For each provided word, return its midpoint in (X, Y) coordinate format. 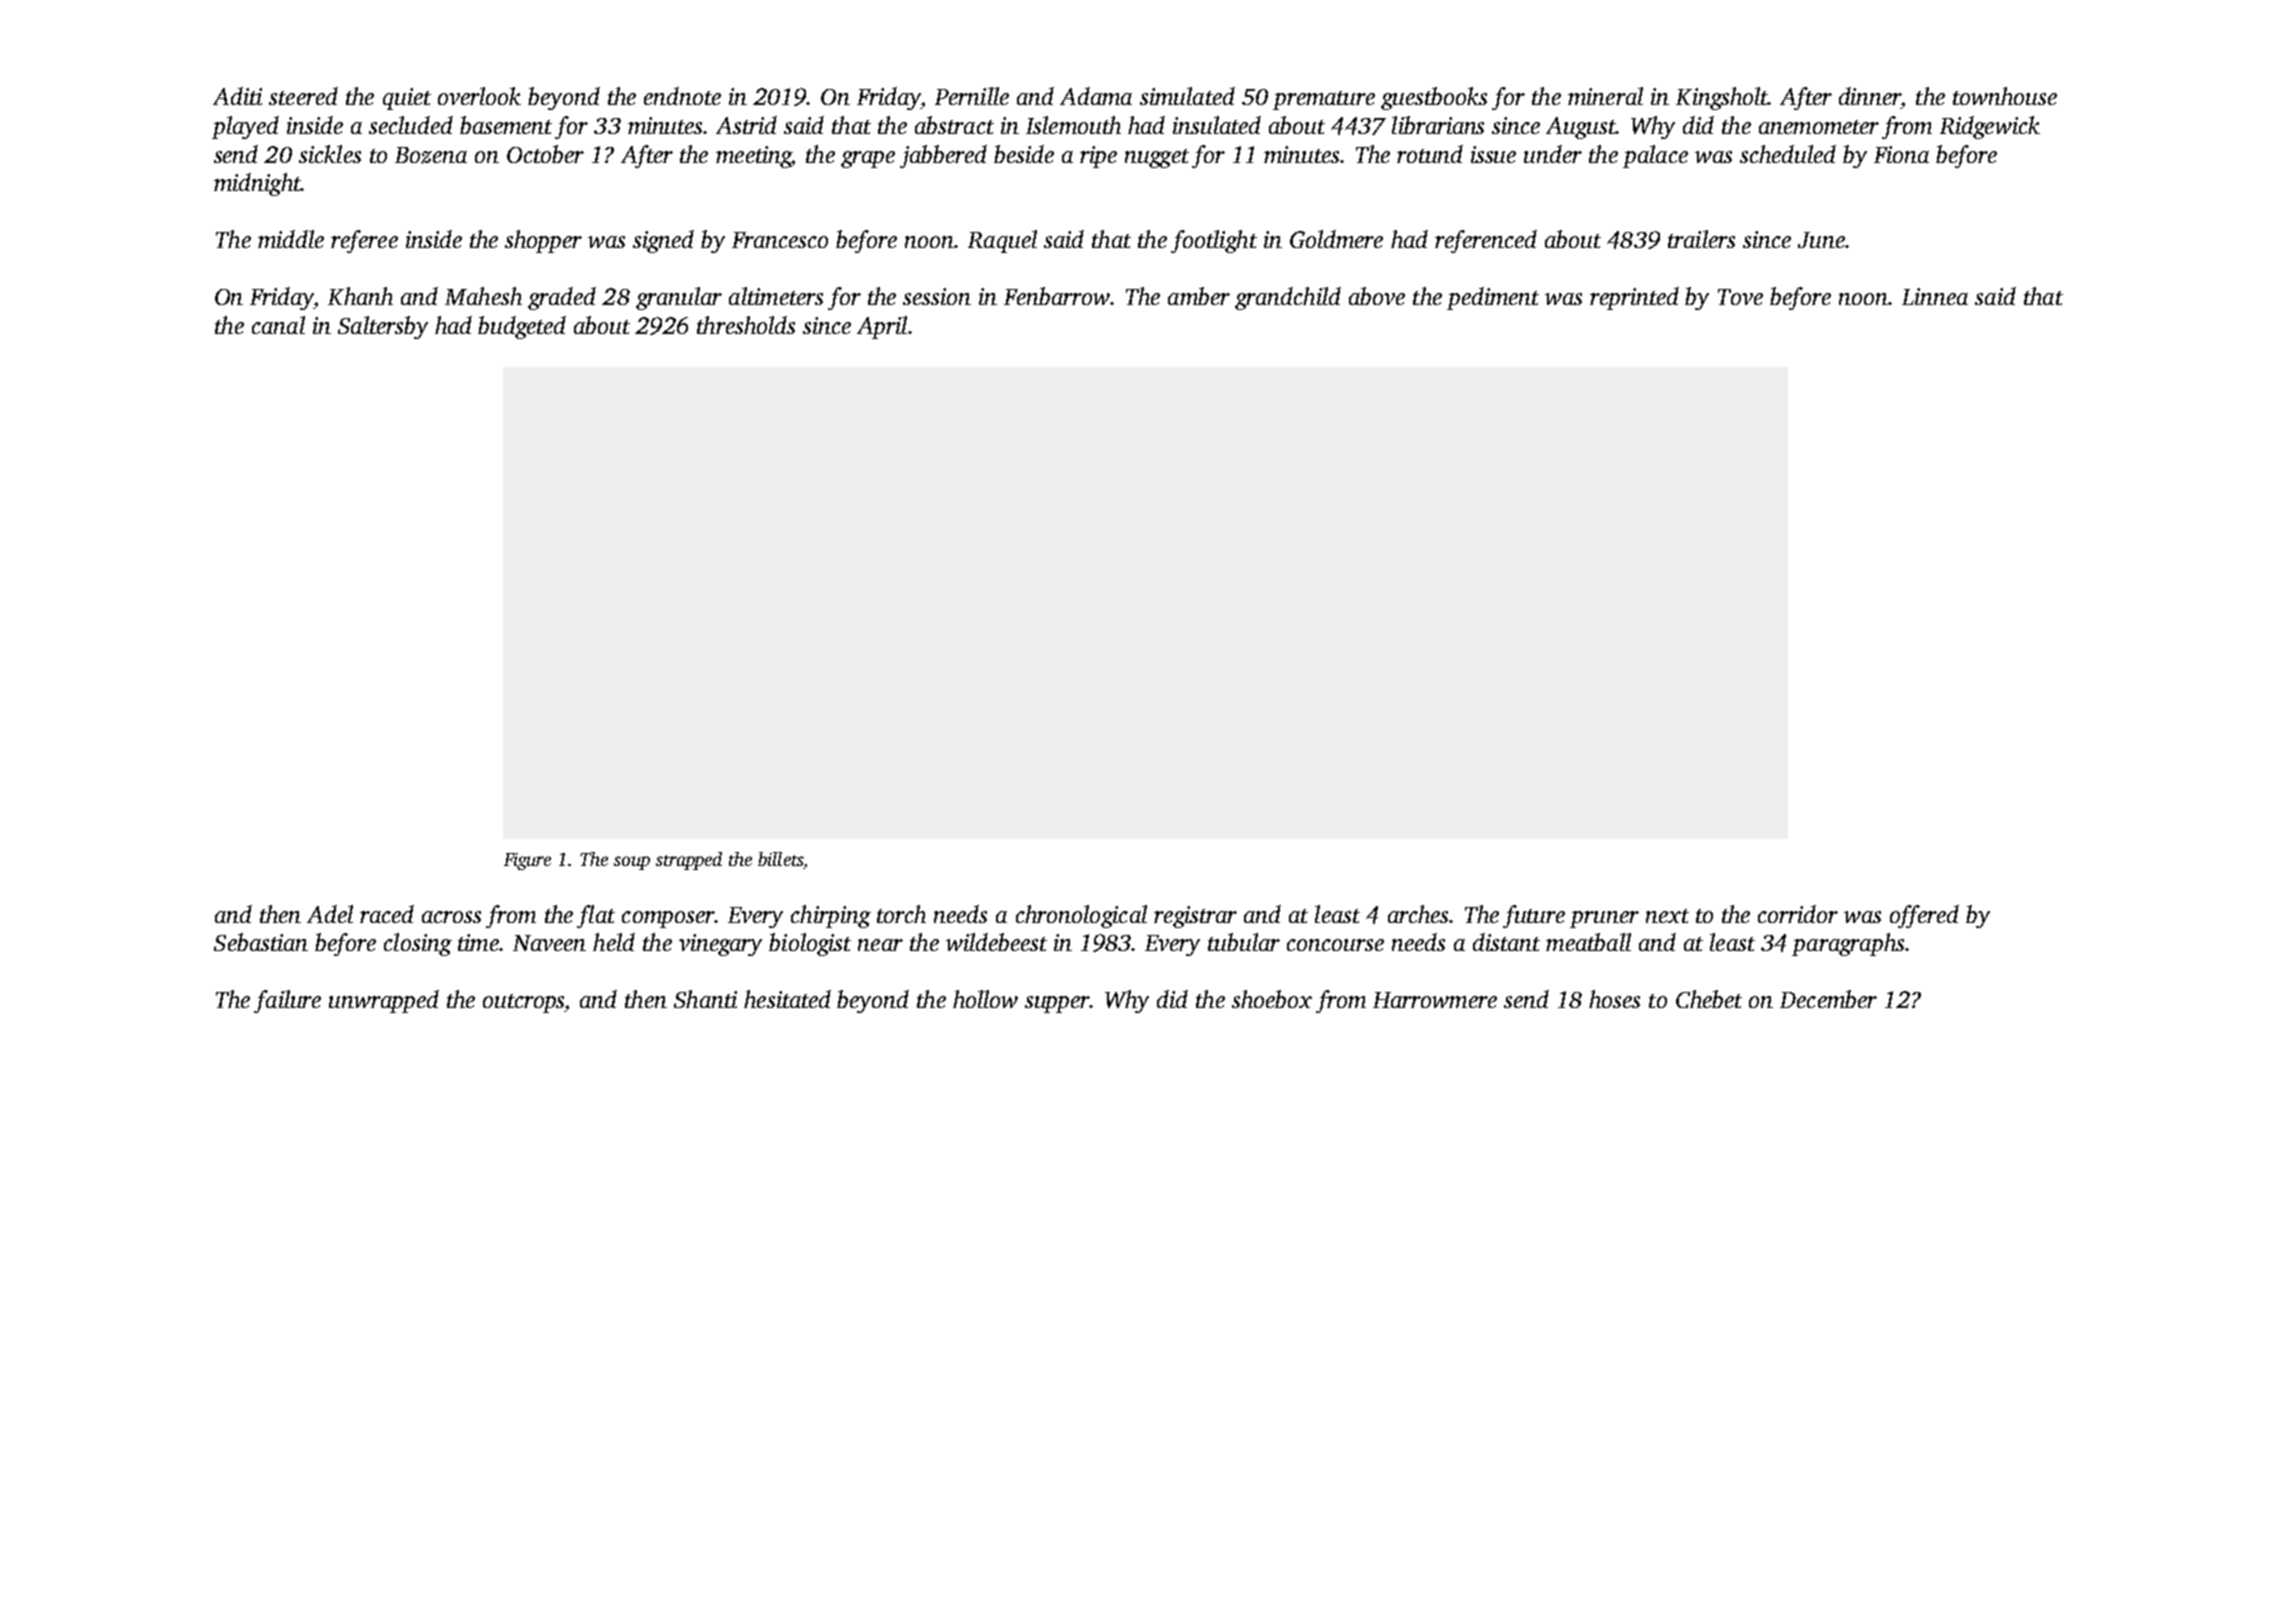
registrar (1195, 917)
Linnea (1935, 296)
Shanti (705, 999)
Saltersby (383, 327)
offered (1924, 916)
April (882, 327)
